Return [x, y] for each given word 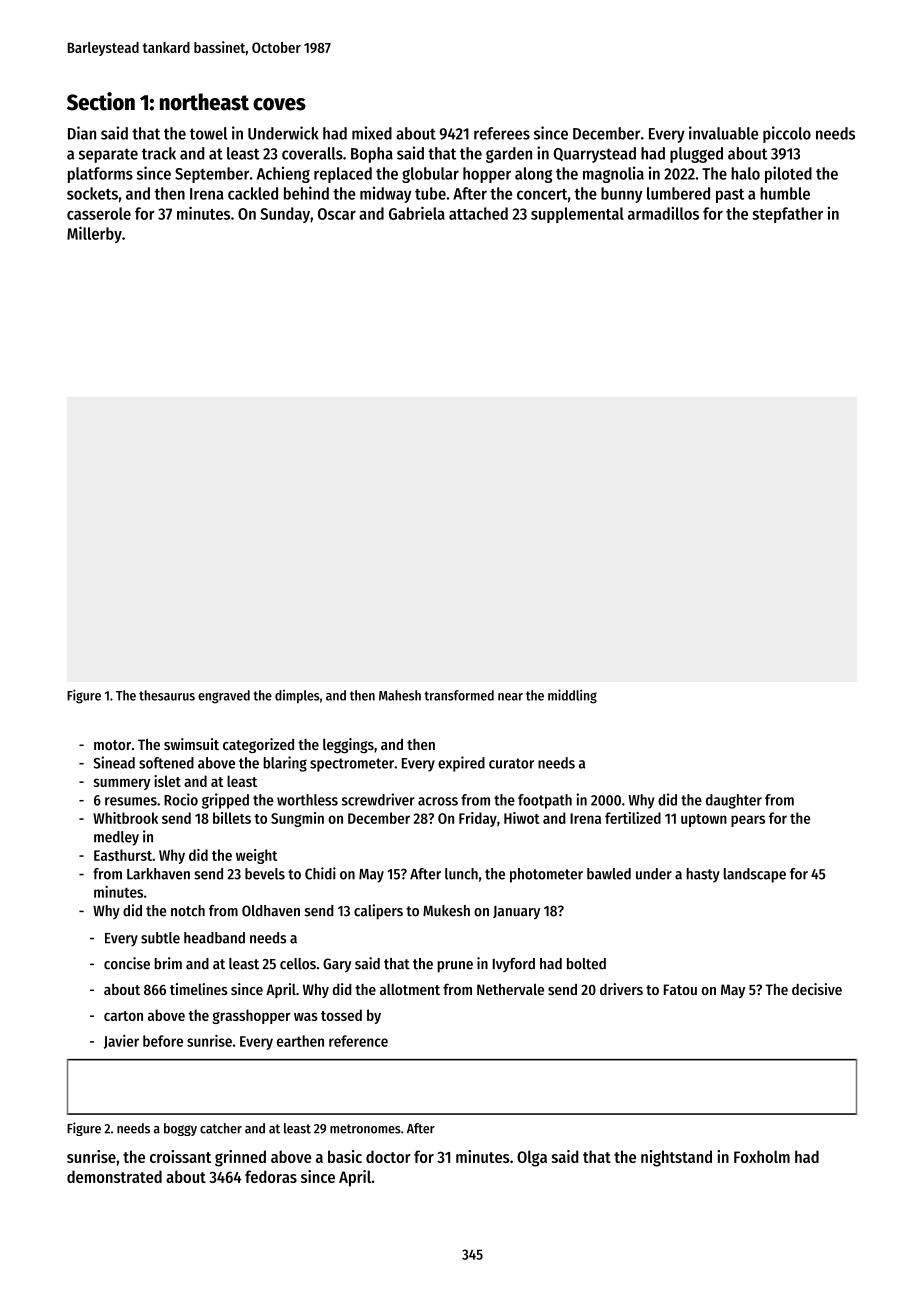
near [510, 697]
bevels [265, 874]
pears [748, 821]
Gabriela [417, 213]
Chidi [320, 873]
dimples [297, 697]
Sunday [285, 215]
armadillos [663, 213]
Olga [532, 1158]
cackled [253, 193]
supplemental [577, 215]
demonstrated [114, 1176]
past [730, 196]
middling [572, 696]
